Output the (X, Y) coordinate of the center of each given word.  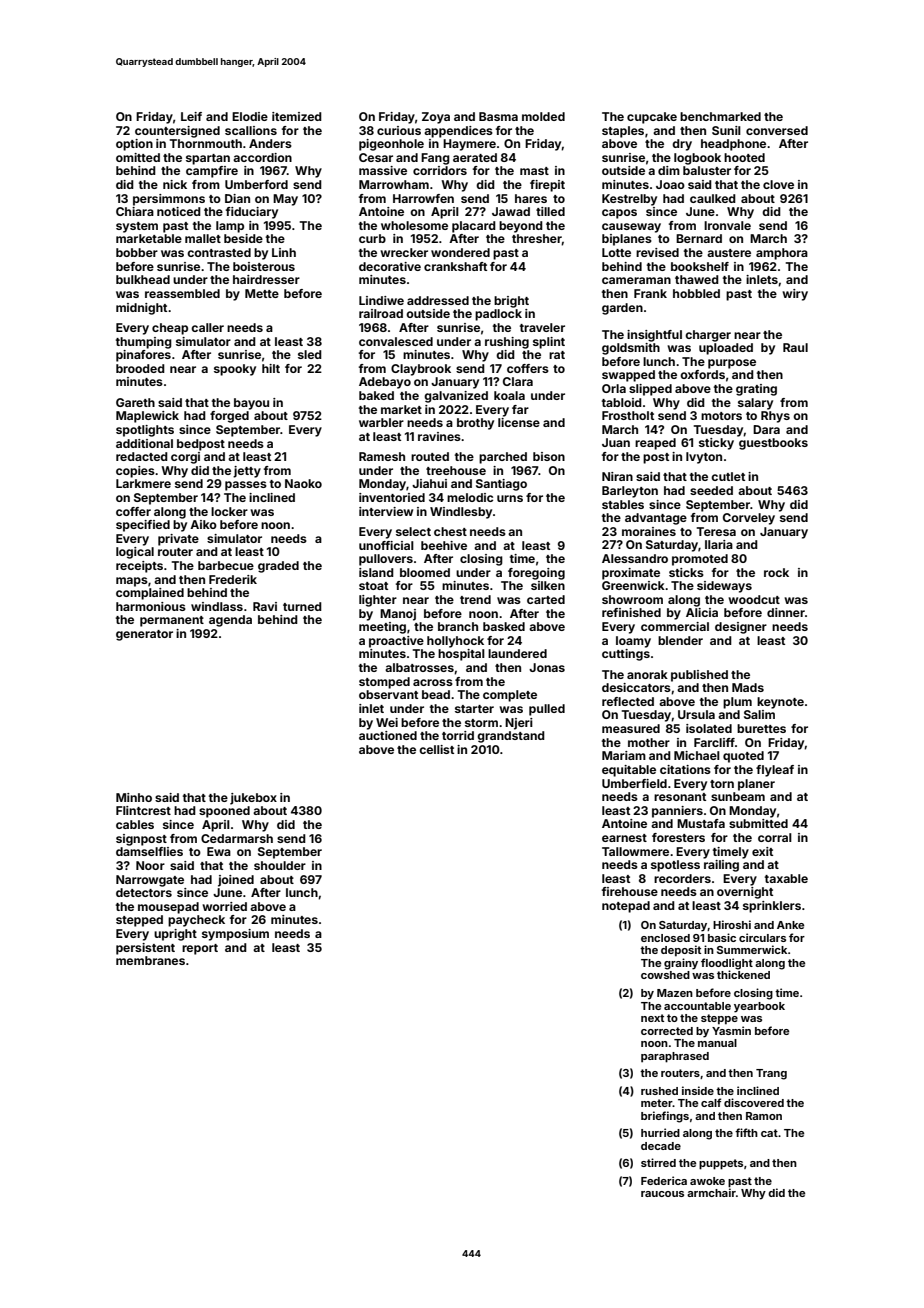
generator (144, 635)
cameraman (636, 280)
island (376, 572)
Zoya (436, 118)
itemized (297, 116)
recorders (682, 878)
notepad (626, 907)
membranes (150, 960)
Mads (748, 687)
